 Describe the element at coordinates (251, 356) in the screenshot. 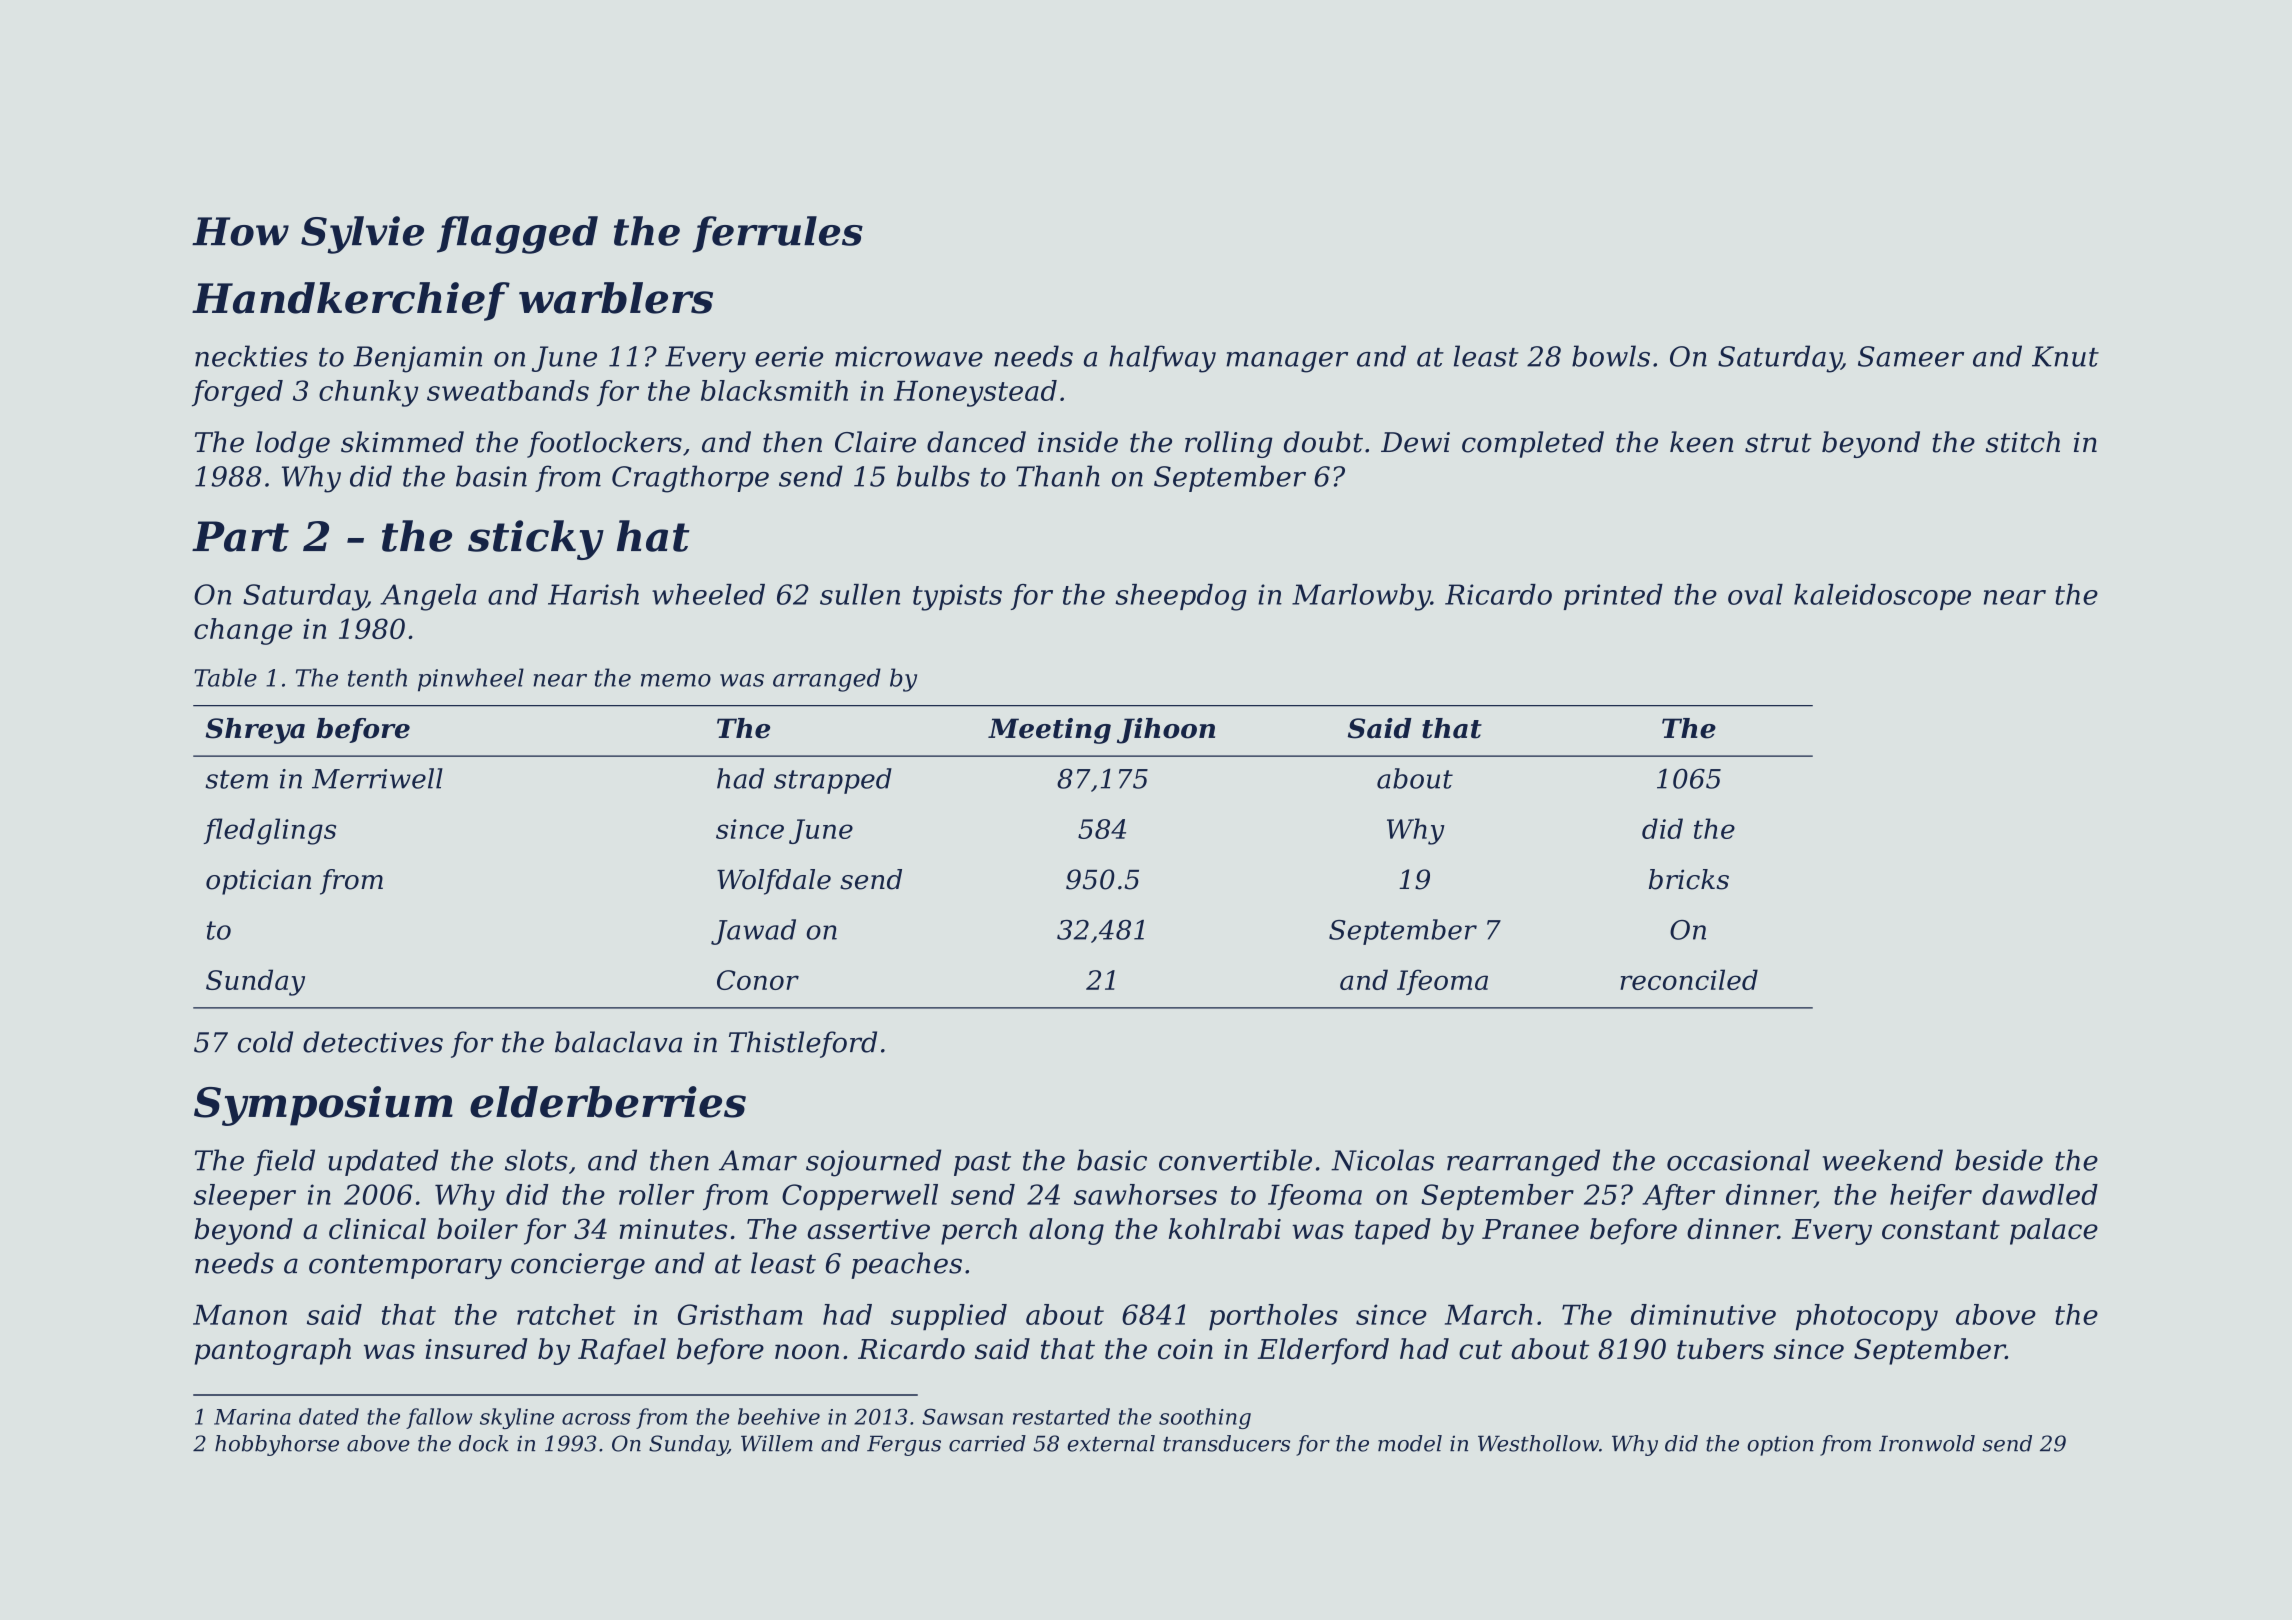

I see `neckties` at that location.
